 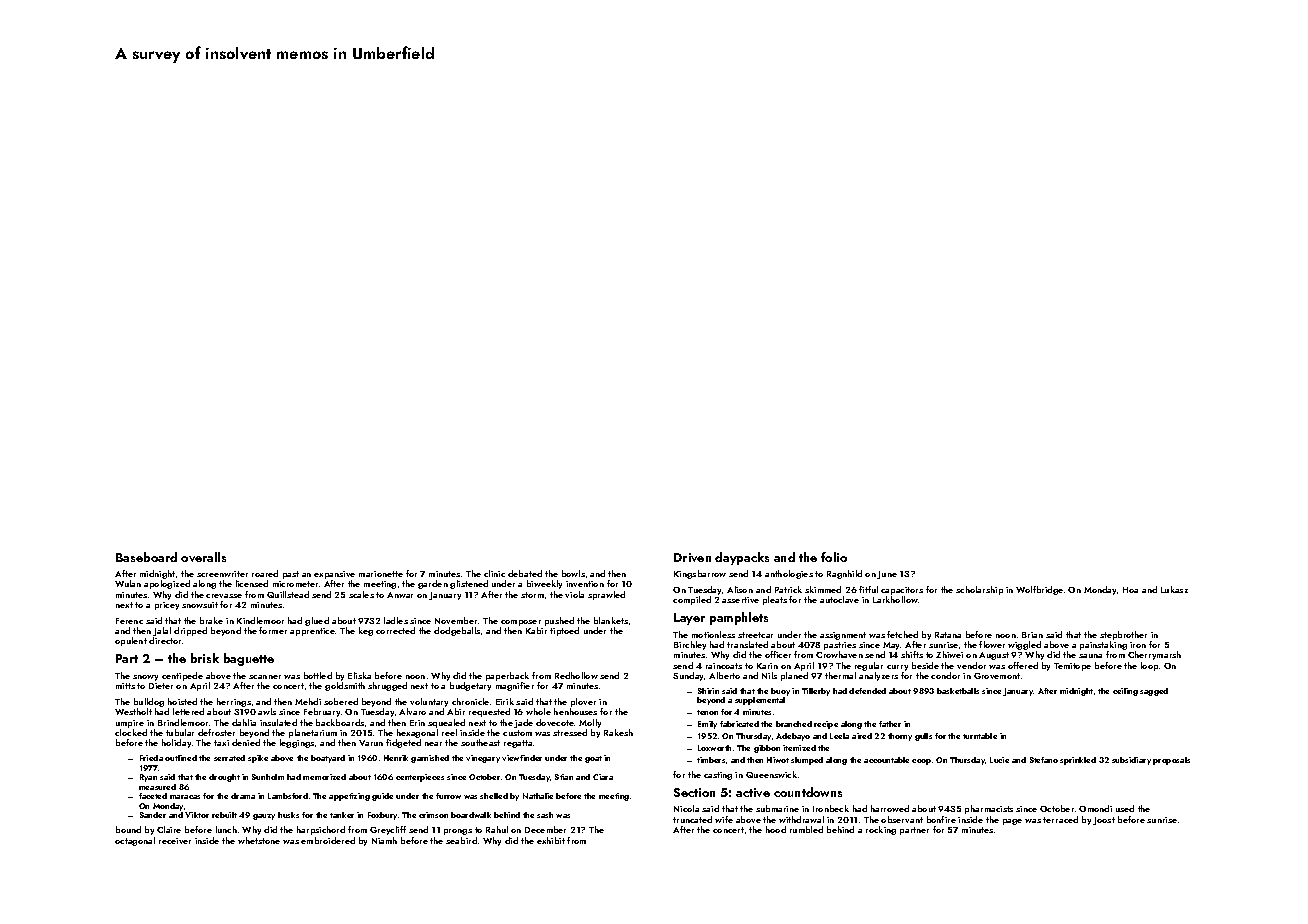 I want to click on ceiling, so click(x=1125, y=692).
